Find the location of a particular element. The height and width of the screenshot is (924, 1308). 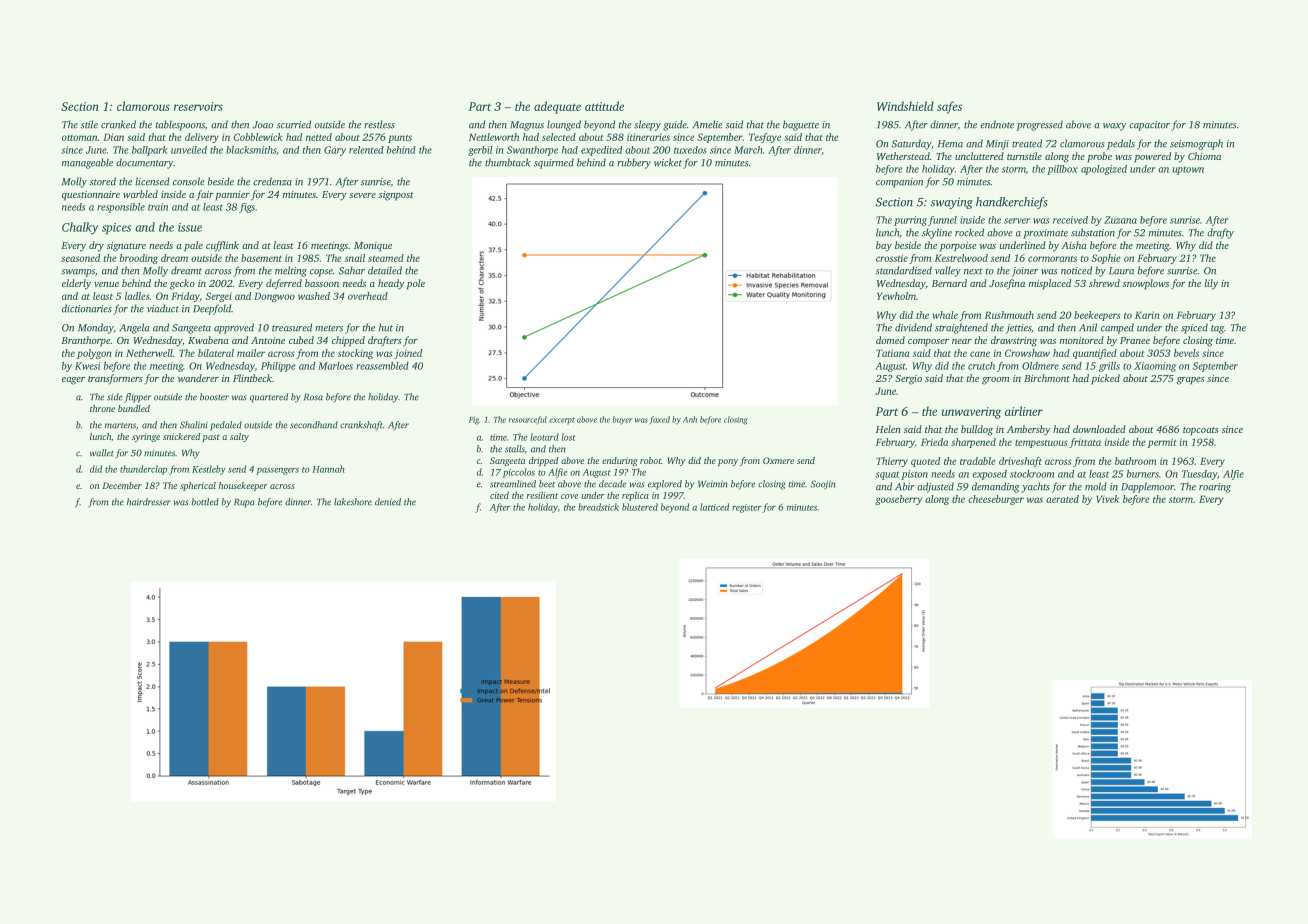

Chalky is located at coordinates (80, 228).
